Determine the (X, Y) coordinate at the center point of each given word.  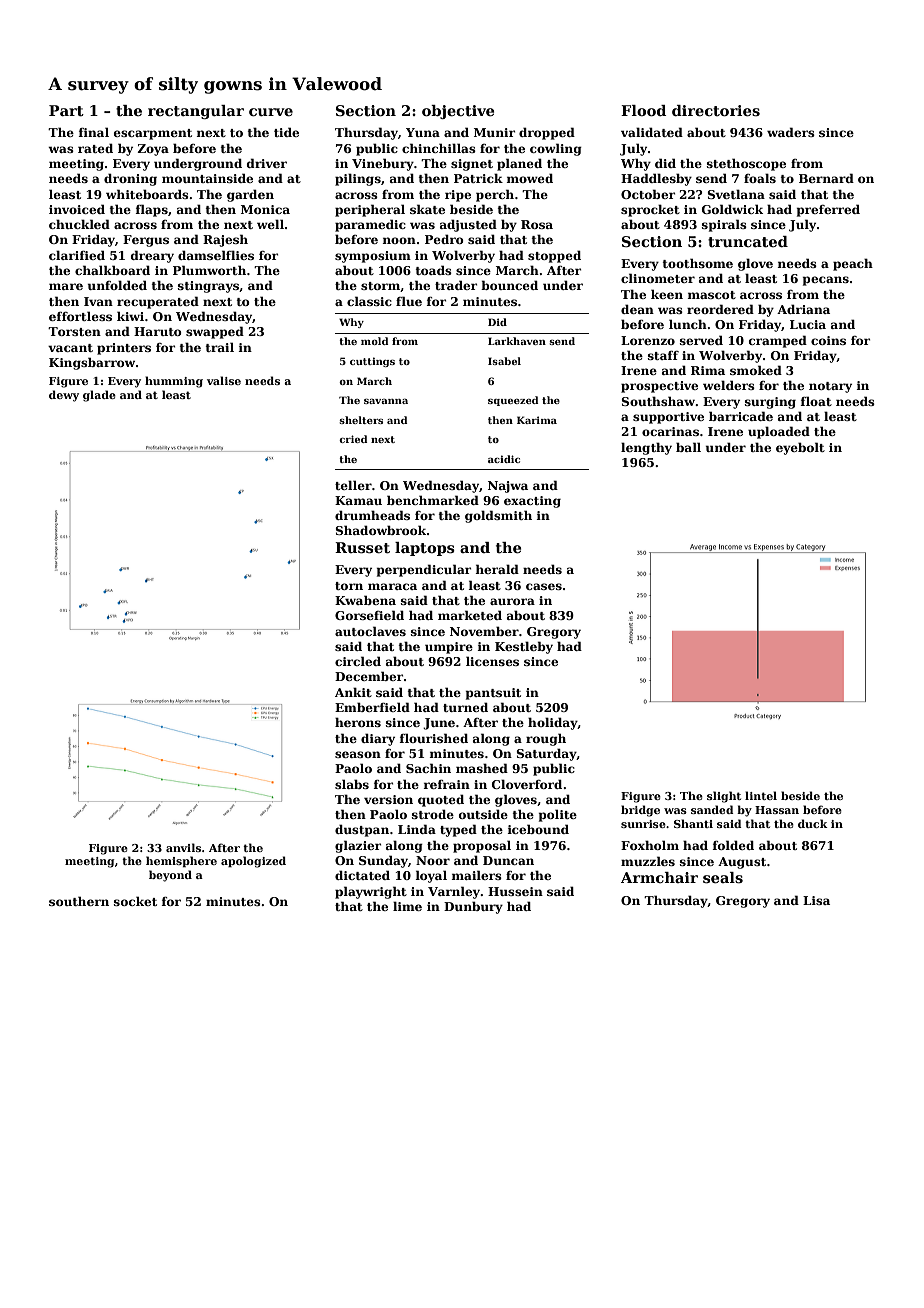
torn (349, 586)
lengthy (646, 449)
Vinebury (383, 164)
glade (99, 396)
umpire (449, 648)
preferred (828, 210)
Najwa (508, 487)
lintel (761, 795)
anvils (183, 847)
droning (130, 179)
